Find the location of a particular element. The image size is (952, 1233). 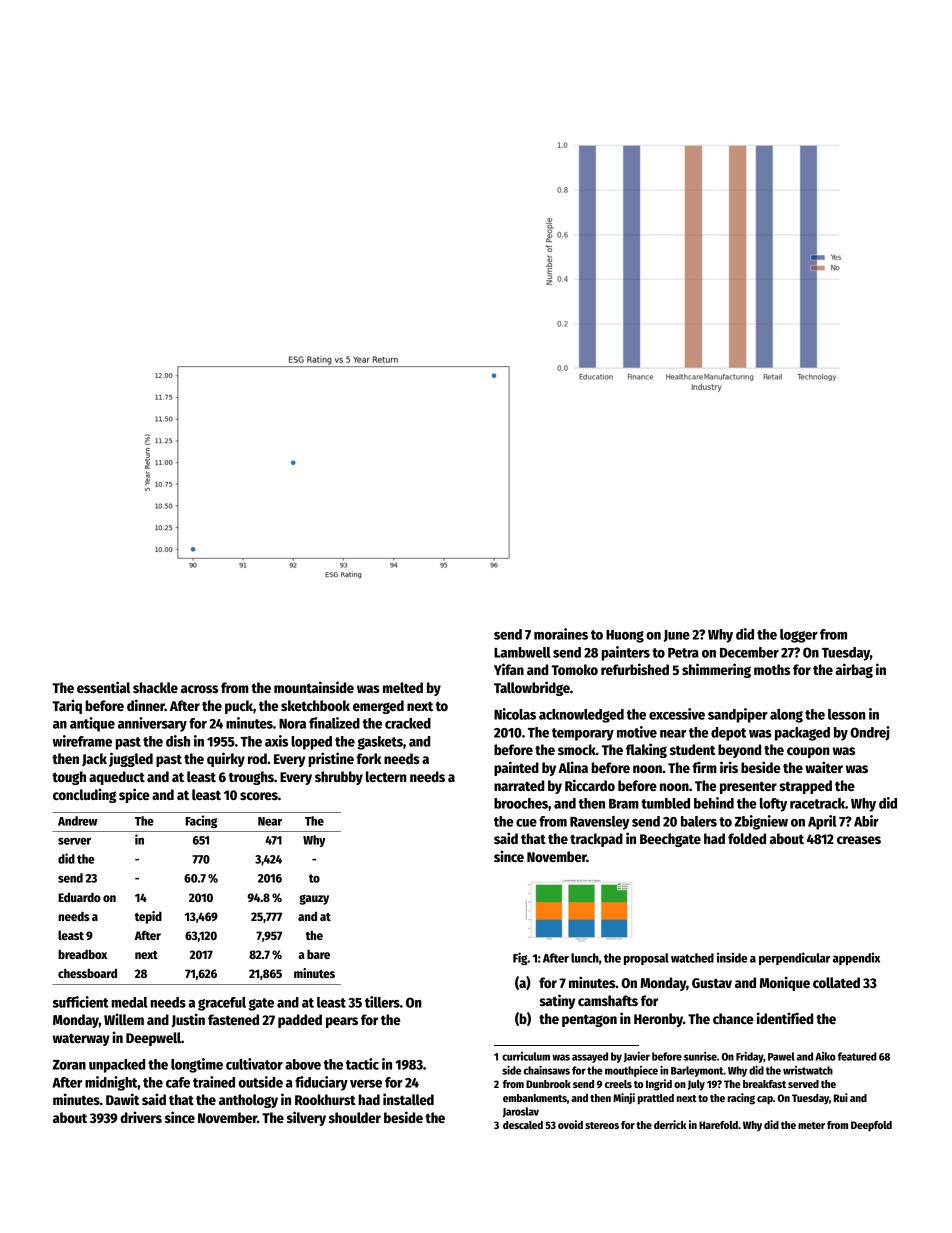

painted is located at coordinates (516, 768).
